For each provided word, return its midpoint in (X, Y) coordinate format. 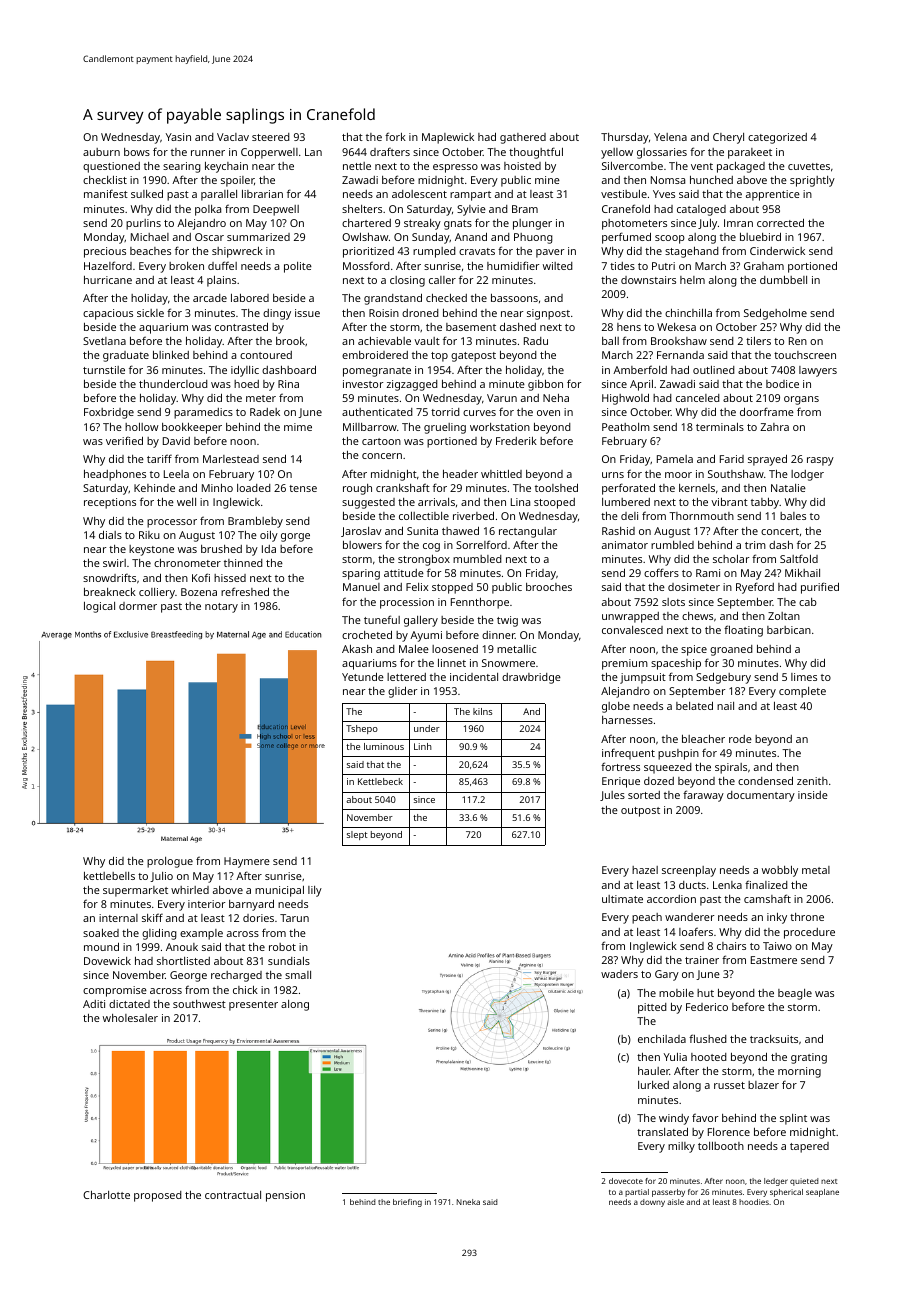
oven (548, 413)
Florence (729, 1132)
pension (285, 1196)
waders (619, 974)
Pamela (675, 459)
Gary (667, 975)
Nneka (468, 1202)
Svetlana (104, 341)
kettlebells (109, 876)
